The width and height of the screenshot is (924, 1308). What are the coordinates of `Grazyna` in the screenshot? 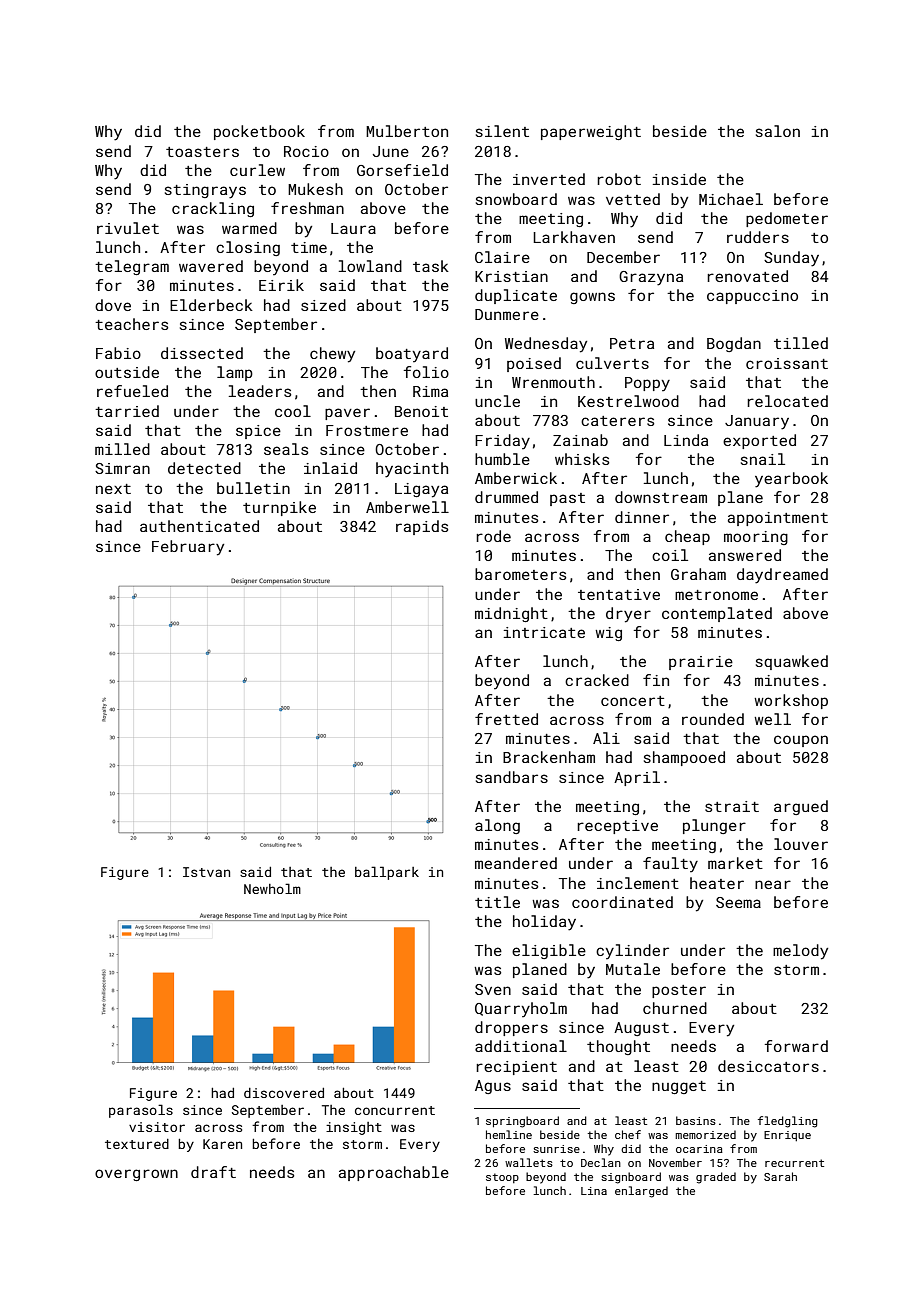 It's located at (651, 278).
